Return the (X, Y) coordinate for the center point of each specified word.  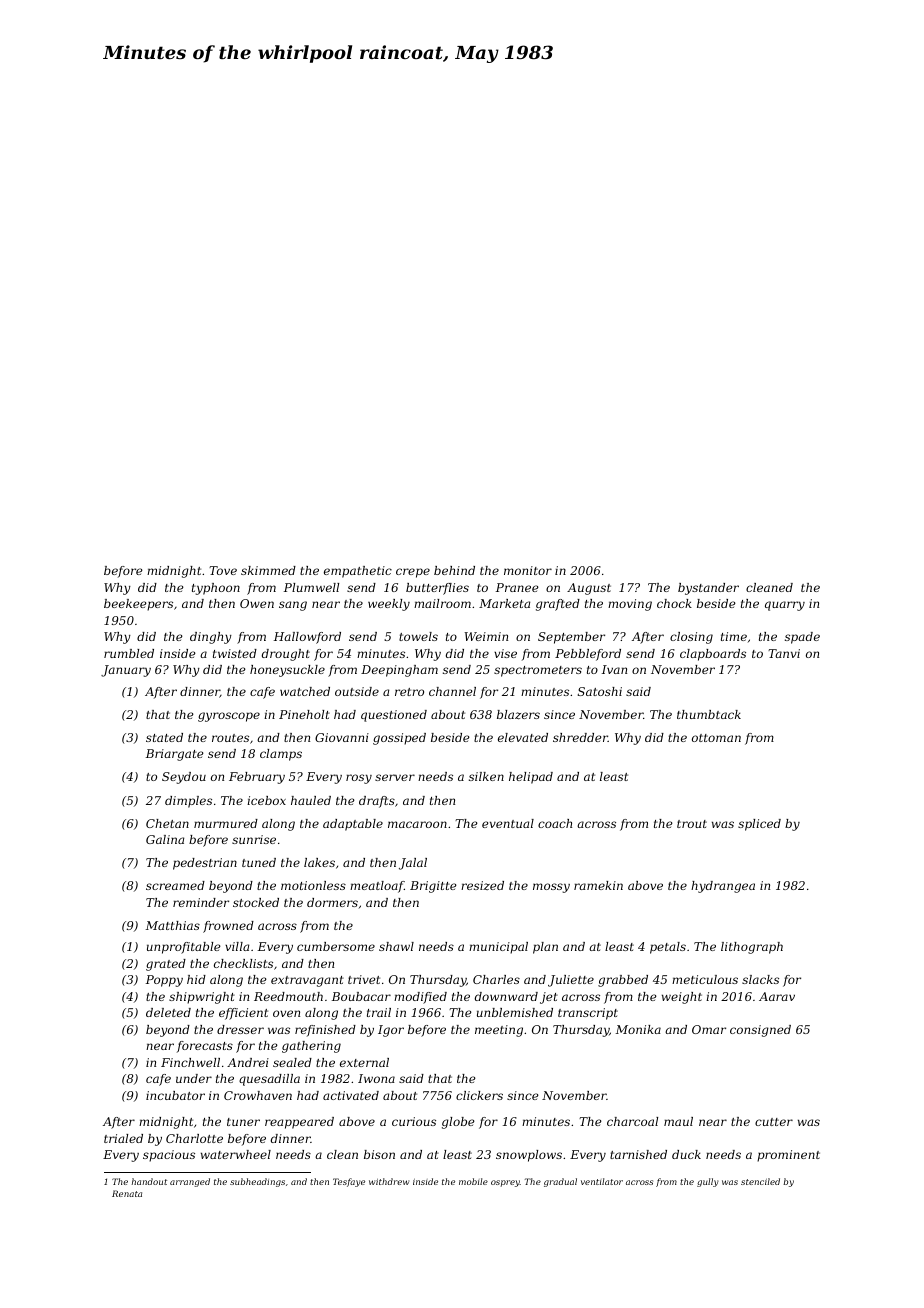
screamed (175, 885)
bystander (708, 589)
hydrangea (723, 887)
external (364, 1062)
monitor (528, 570)
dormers (332, 902)
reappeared (299, 1123)
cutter (774, 1122)
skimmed (268, 570)
